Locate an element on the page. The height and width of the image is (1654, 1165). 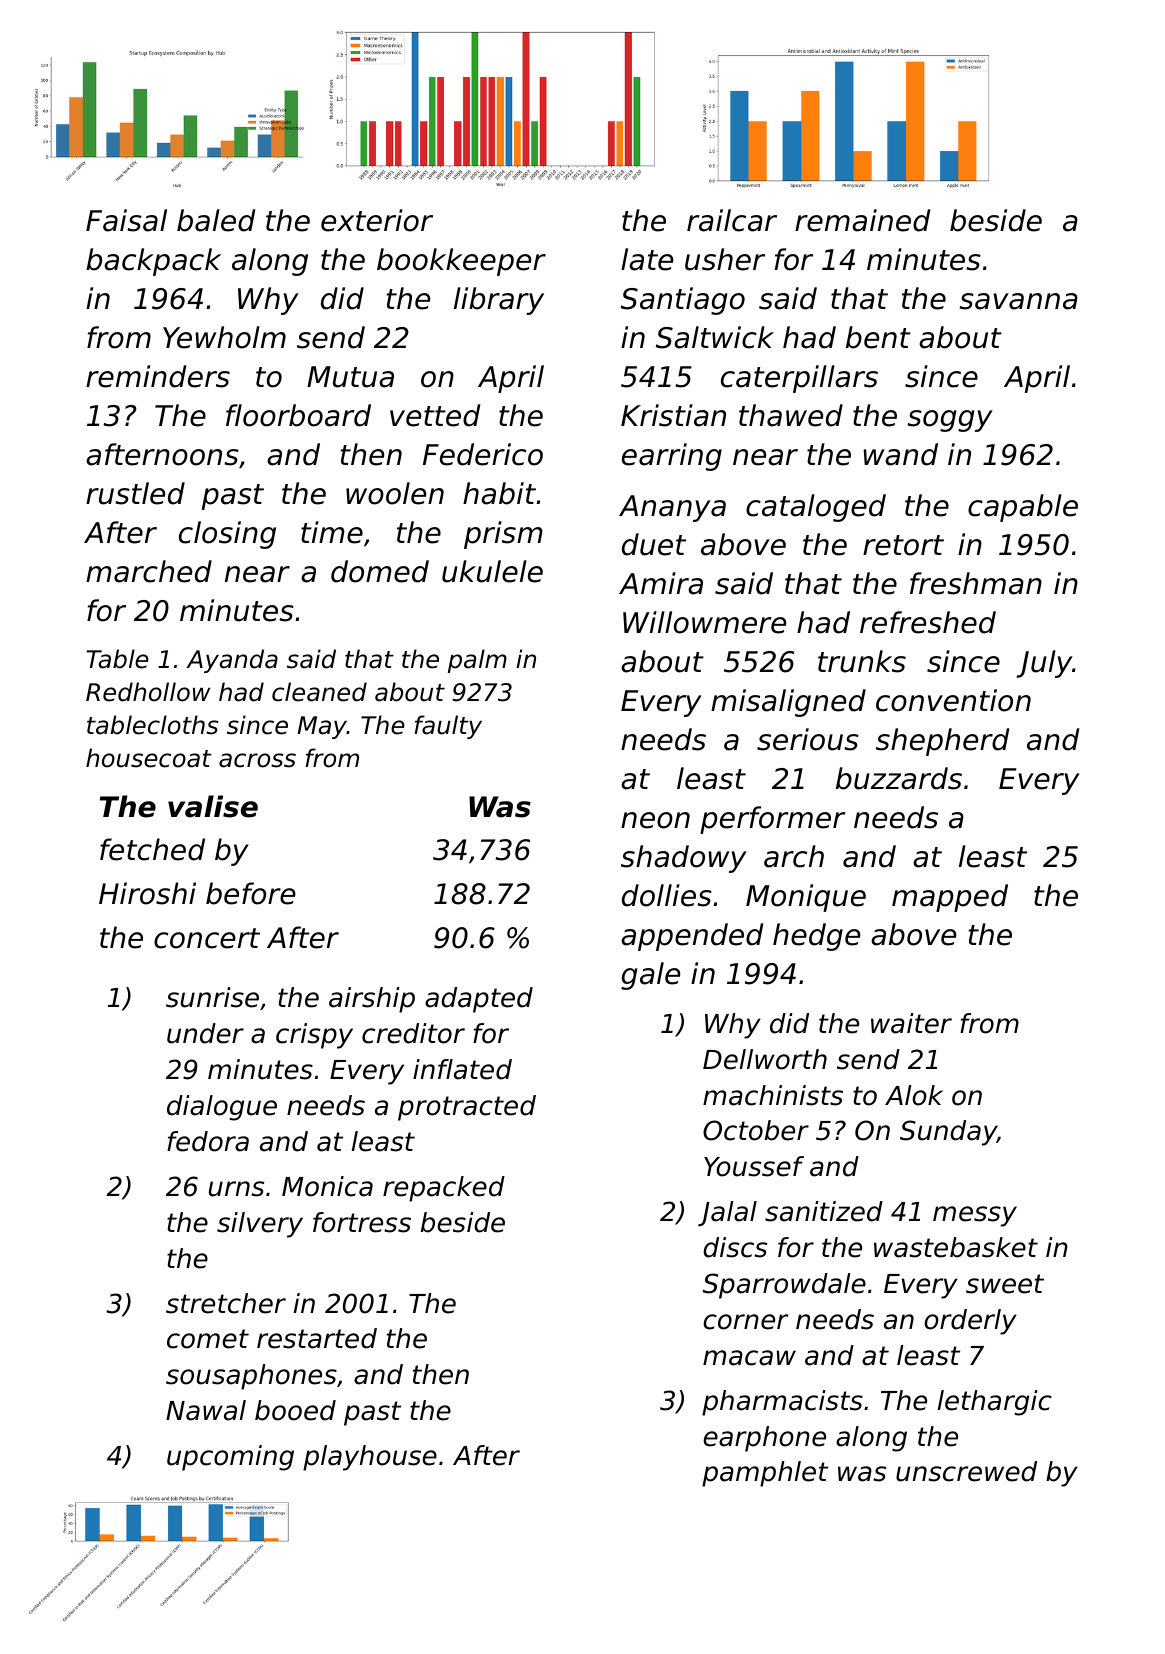
playhouse is located at coordinates (370, 1458).
